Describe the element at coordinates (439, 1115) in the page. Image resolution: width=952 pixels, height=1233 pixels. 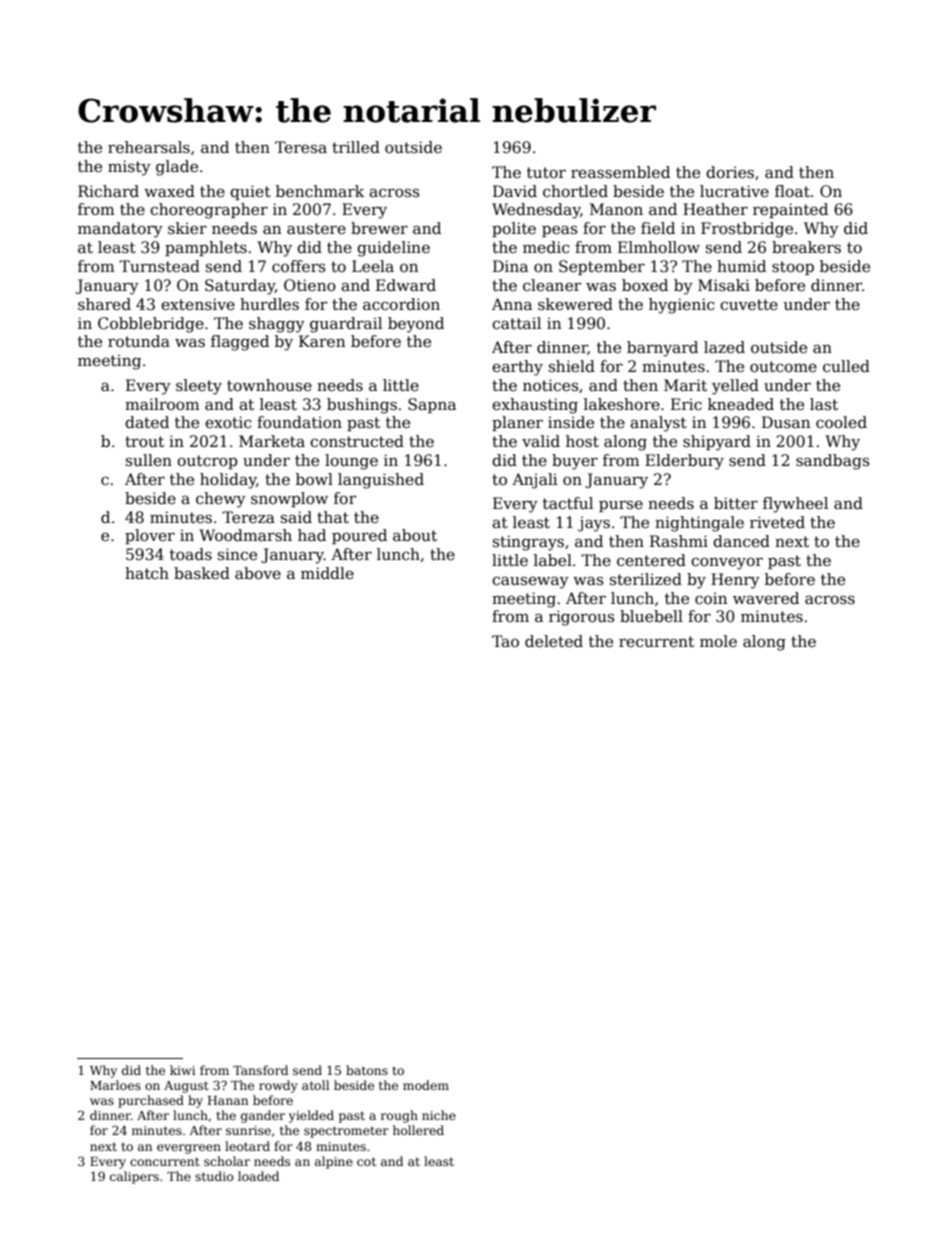
I see `niche` at that location.
